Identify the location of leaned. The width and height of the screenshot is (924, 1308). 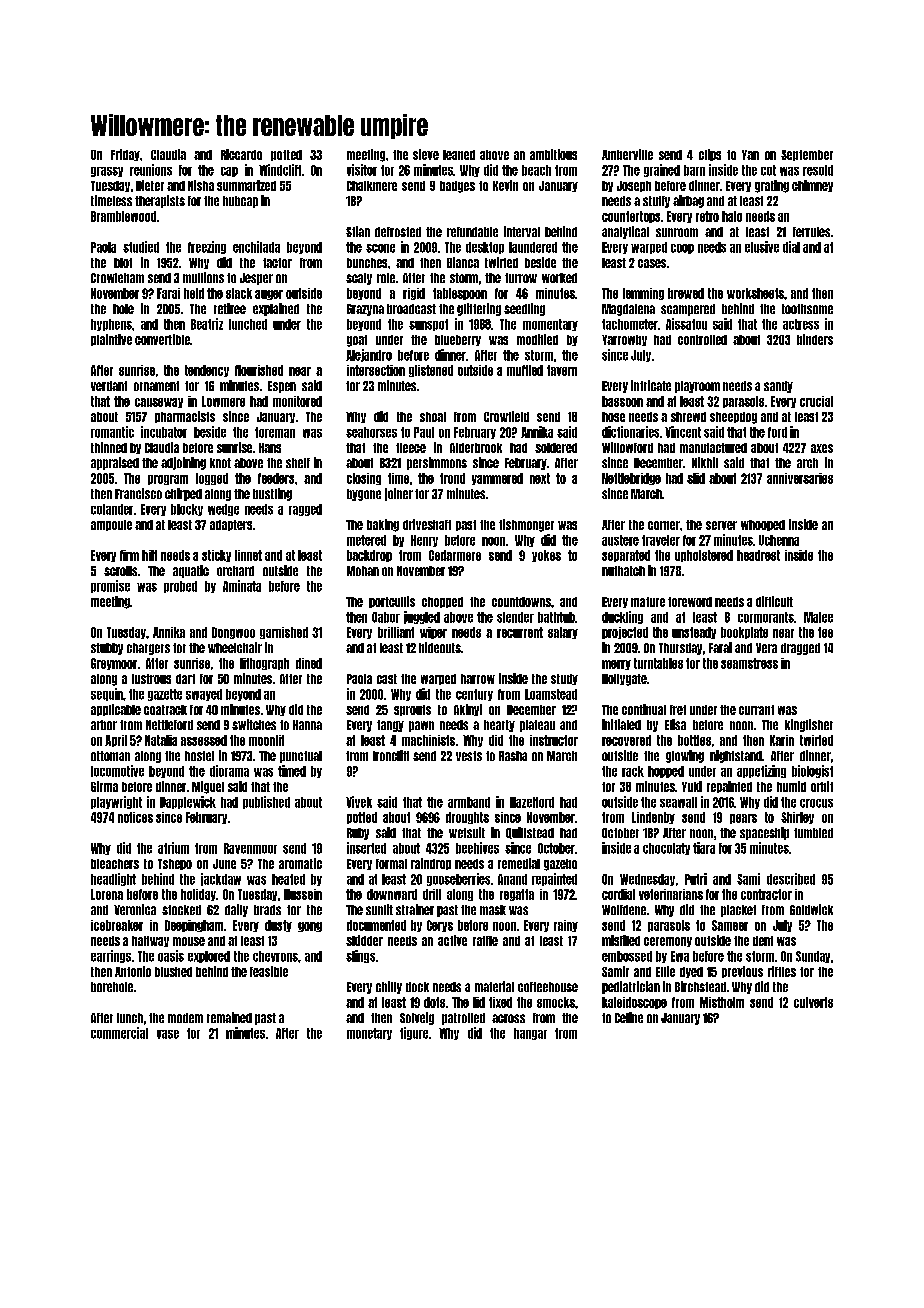
(459, 155).
